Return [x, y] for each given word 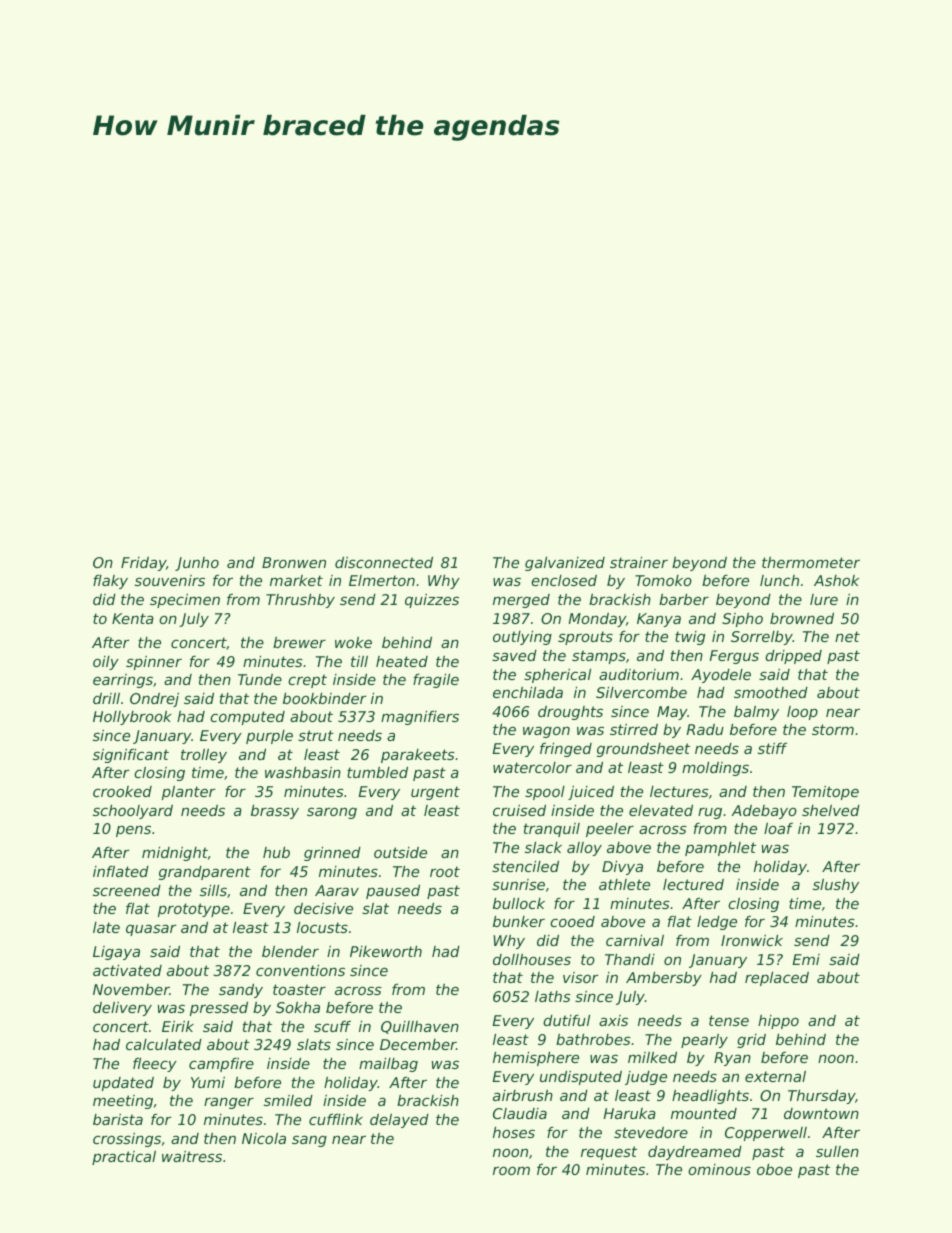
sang [309, 1141]
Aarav [337, 890]
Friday [143, 564]
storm [833, 729]
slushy [836, 886]
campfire [221, 1065]
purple [269, 737]
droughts [570, 713]
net [847, 636]
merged [521, 601]
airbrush [523, 1095]
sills [213, 890]
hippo [778, 1022]
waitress [192, 1156]
